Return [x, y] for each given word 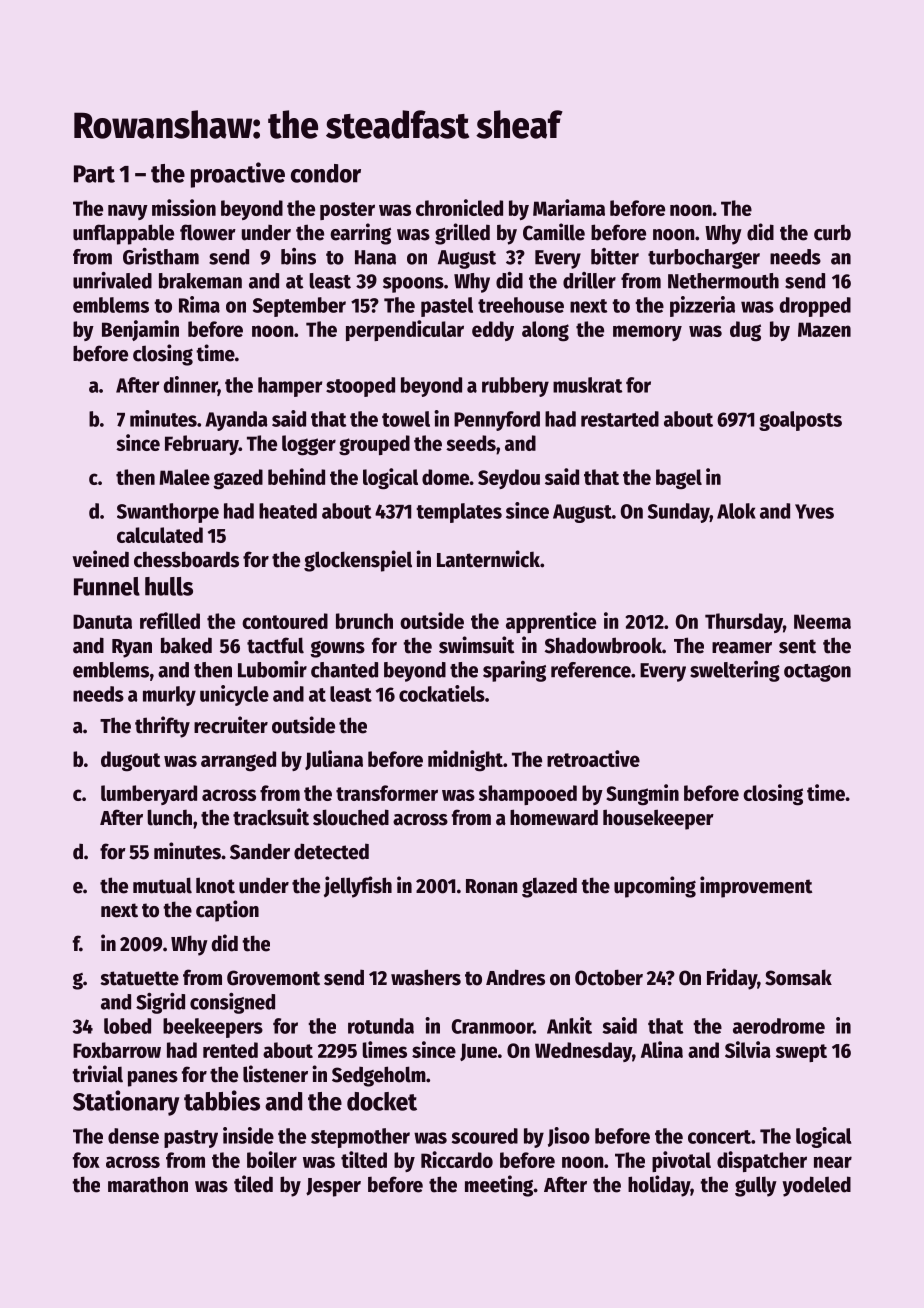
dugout [130, 761]
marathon [148, 1184]
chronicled [459, 207]
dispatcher [762, 1161]
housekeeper [658, 819]
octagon [817, 673]
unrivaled [112, 280]
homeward [554, 817]
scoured [484, 1136]
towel [406, 419]
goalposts [800, 421]
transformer [387, 793]
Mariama [569, 207]
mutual [162, 885]
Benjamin [140, 330]
